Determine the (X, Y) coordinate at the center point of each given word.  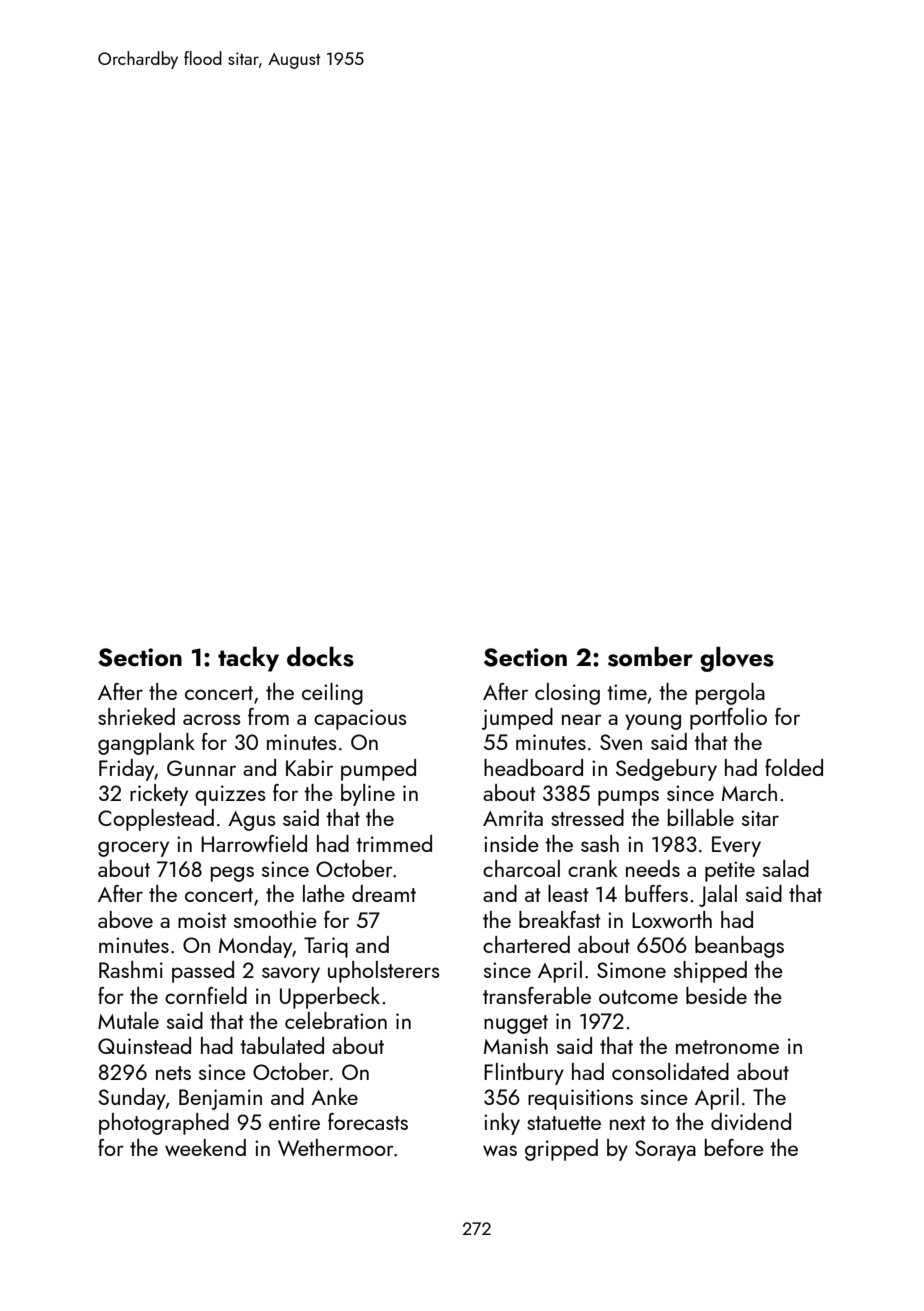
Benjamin (220, 1099)
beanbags (739, 947)
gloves (737, 659)
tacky (248, 659)
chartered (526, 944)
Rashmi (131, 969)
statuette (564, 1123)
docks (320, 656)
